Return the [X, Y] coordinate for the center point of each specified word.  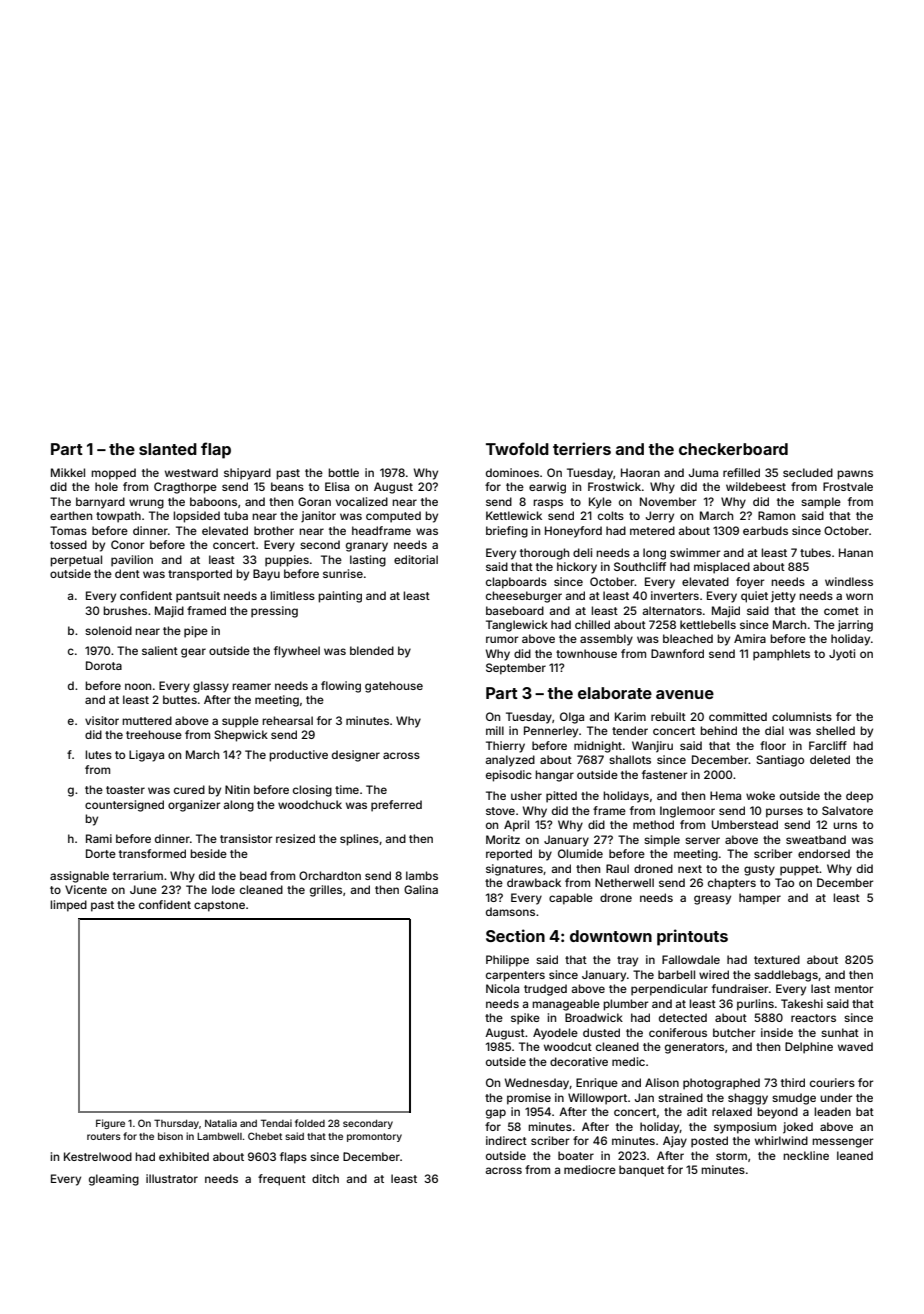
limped [68, 906]
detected [683, 1017]
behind [718, 730]
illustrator [172, 1178]
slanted [168, 449]
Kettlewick [514, 515]
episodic [509, 776]
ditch [325, 1178]
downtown [611, 936]
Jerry [660, 517]
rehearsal [287, 720]
